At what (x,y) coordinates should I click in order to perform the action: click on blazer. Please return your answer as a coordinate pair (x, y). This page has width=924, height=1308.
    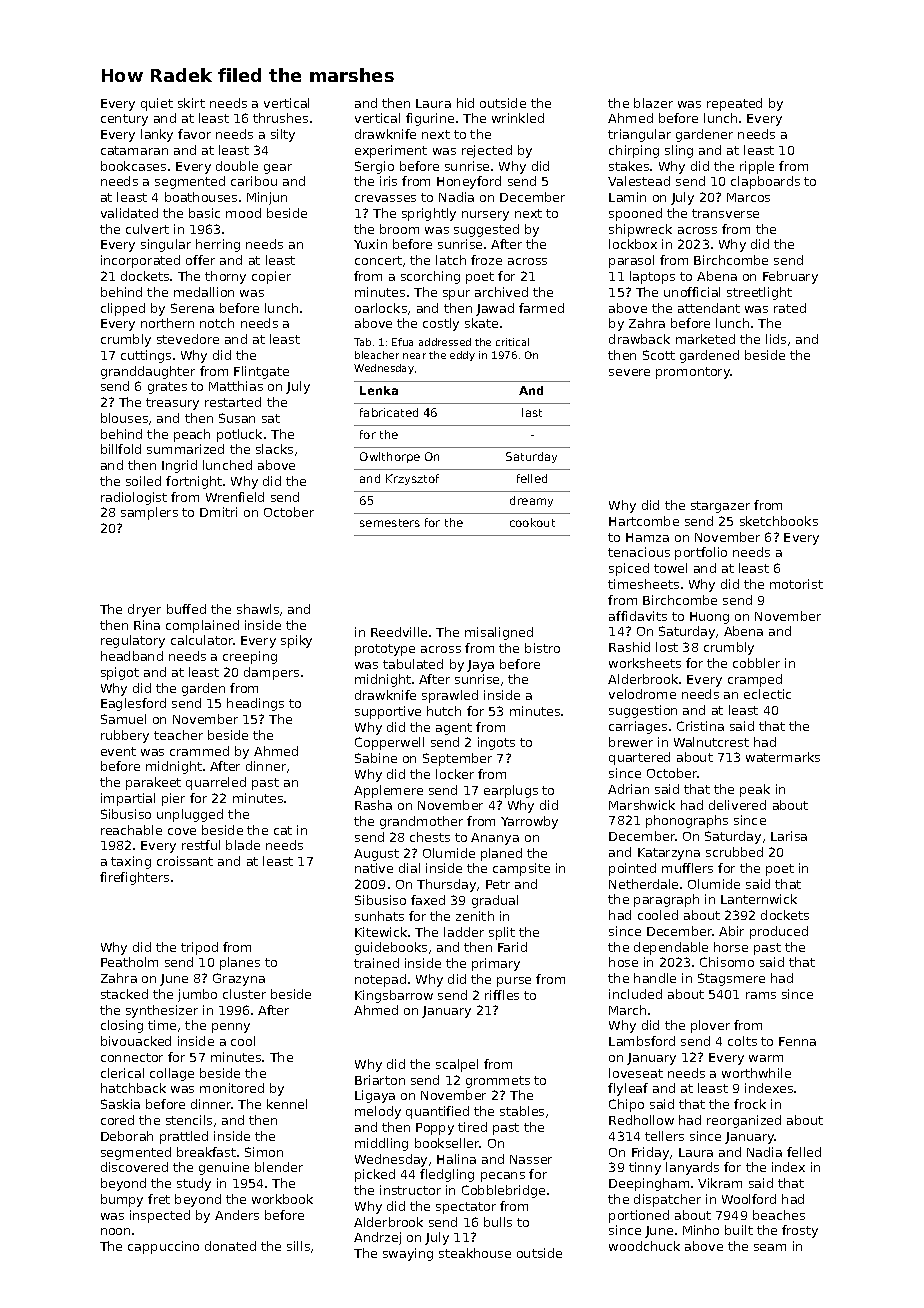
    Looking at the image, I should click on (653, 103).
